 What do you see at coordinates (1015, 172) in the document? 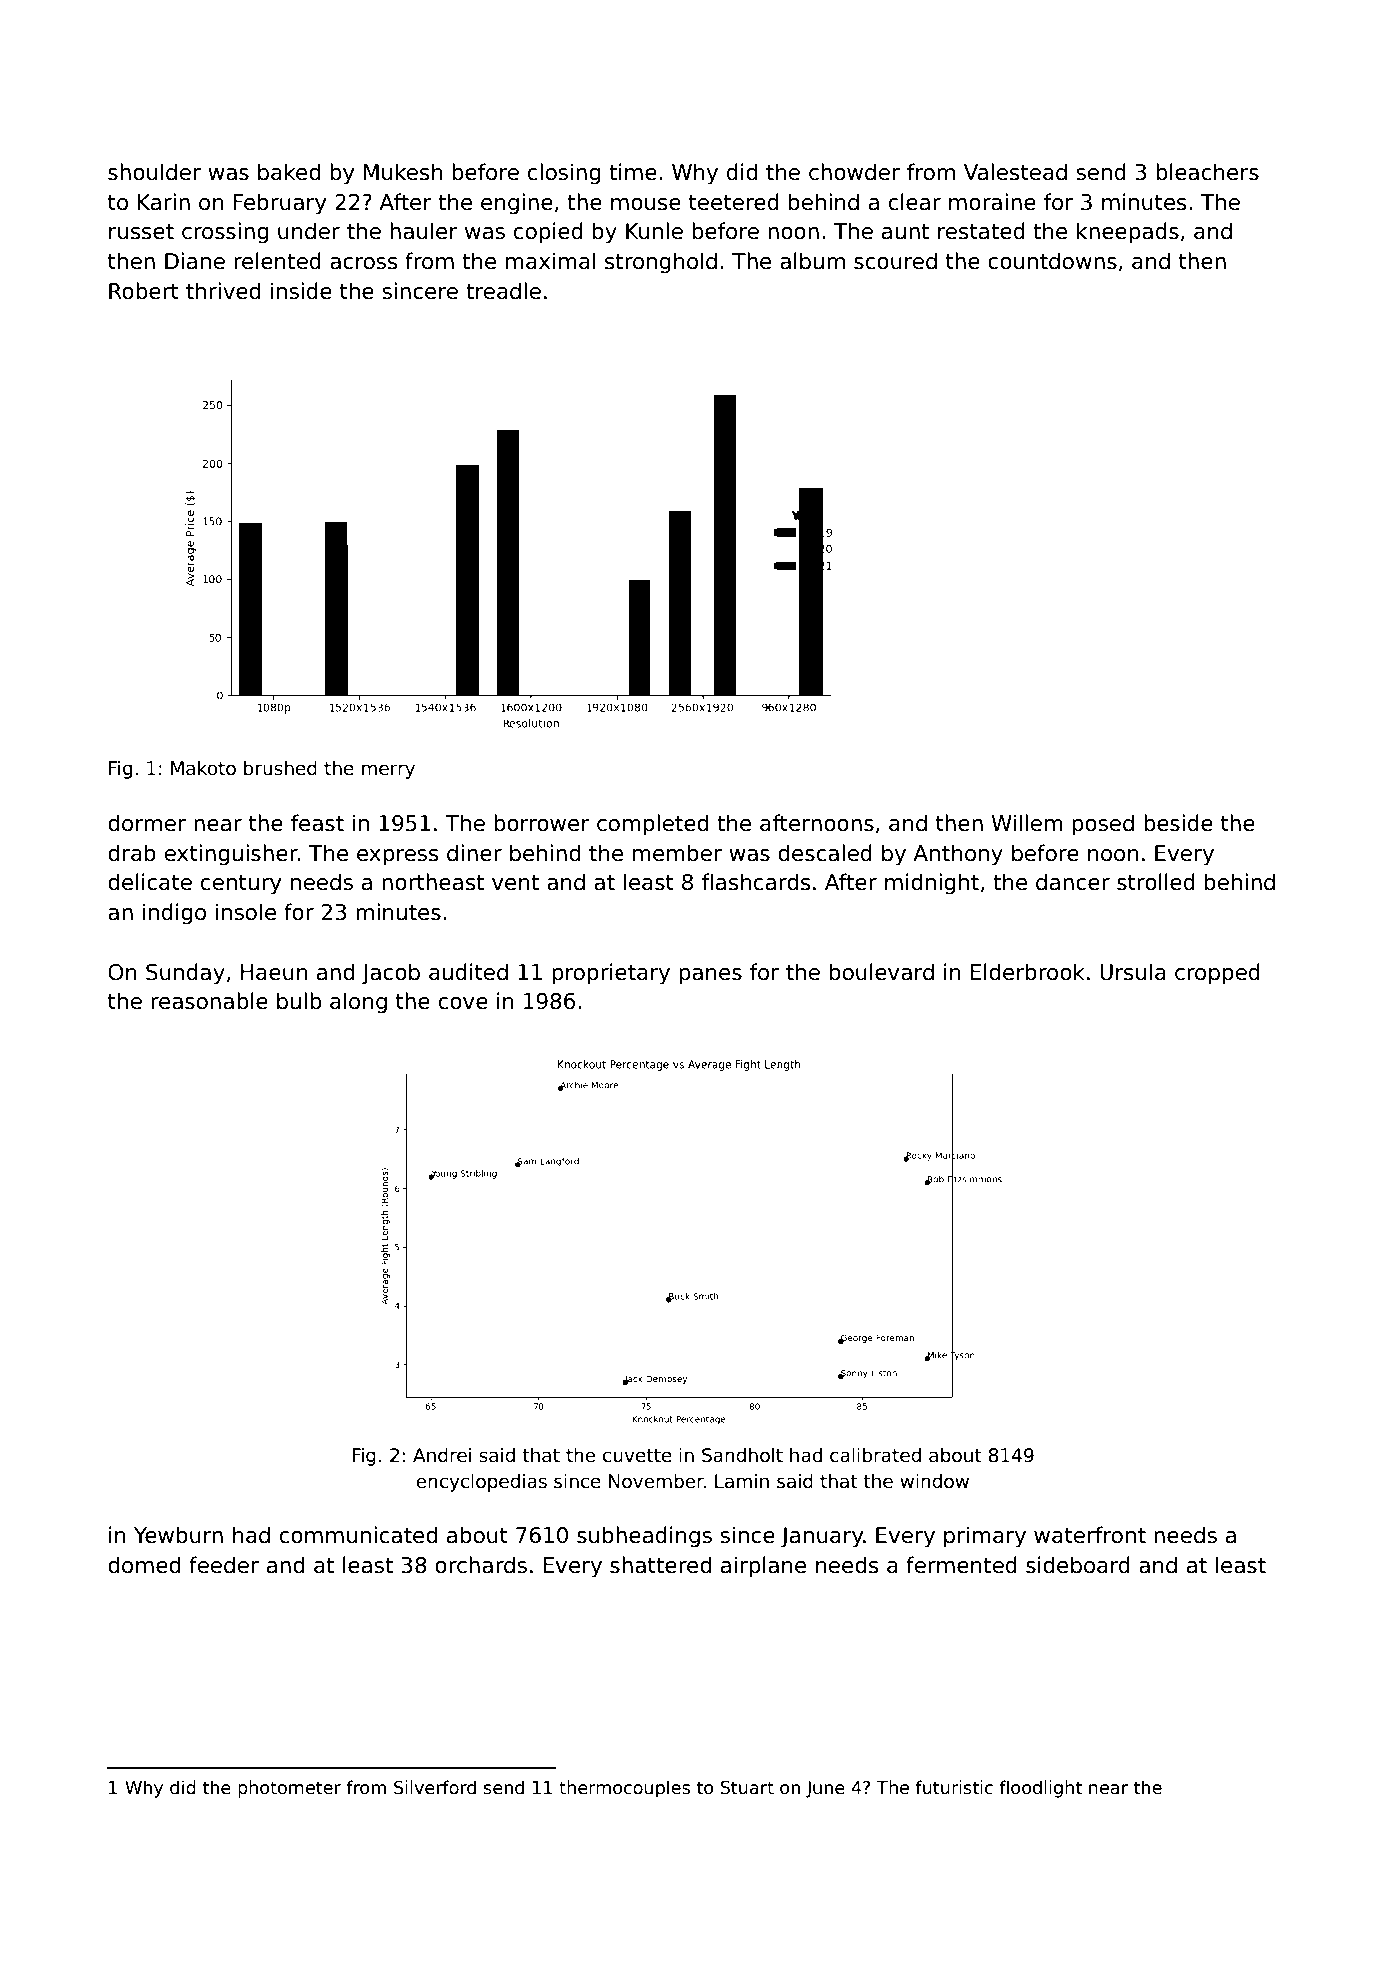
I see `Valestead` at bounding box center [1015, 172].
